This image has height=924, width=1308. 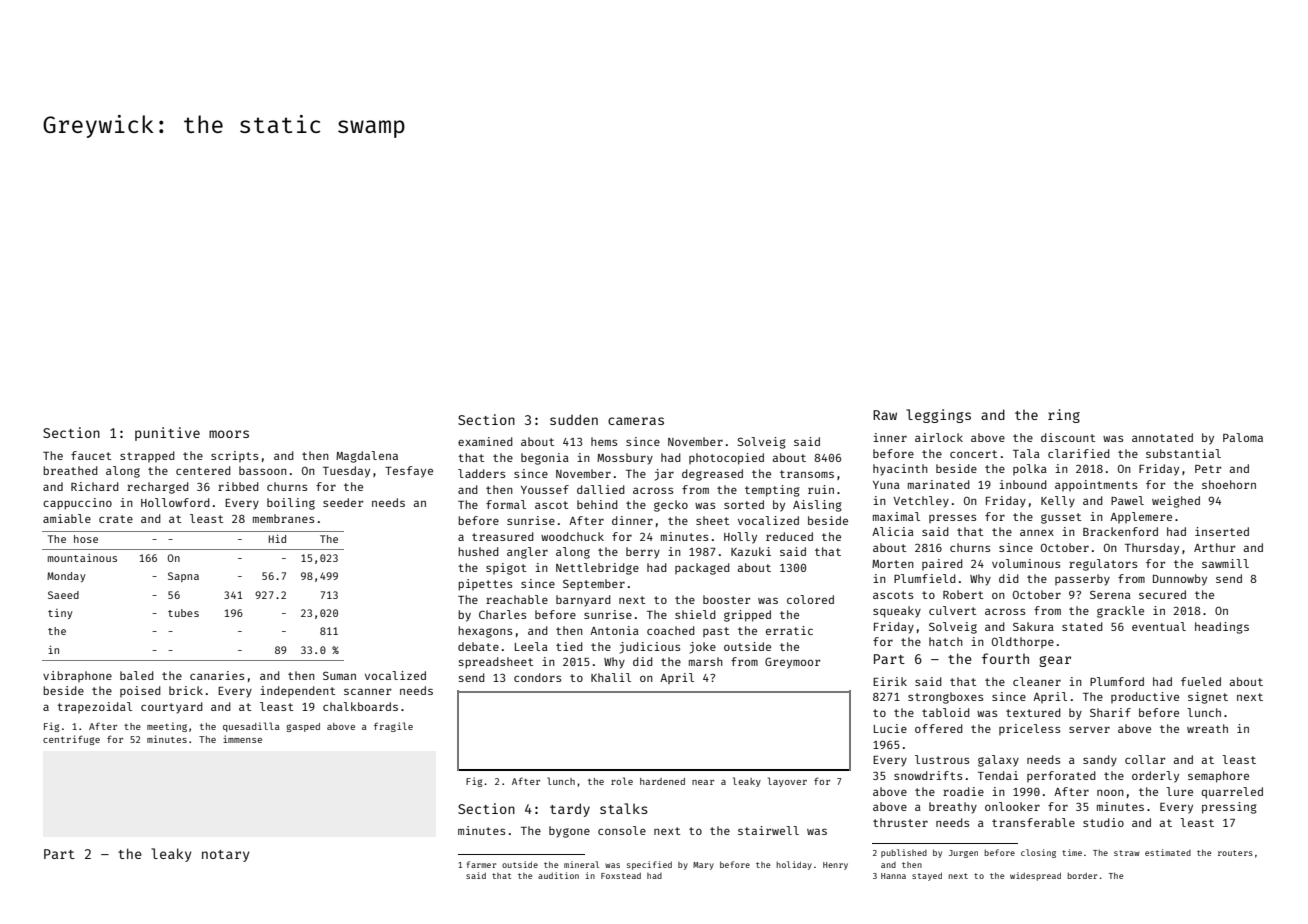 I want to click on productive, so click(x=1145, y=697).
